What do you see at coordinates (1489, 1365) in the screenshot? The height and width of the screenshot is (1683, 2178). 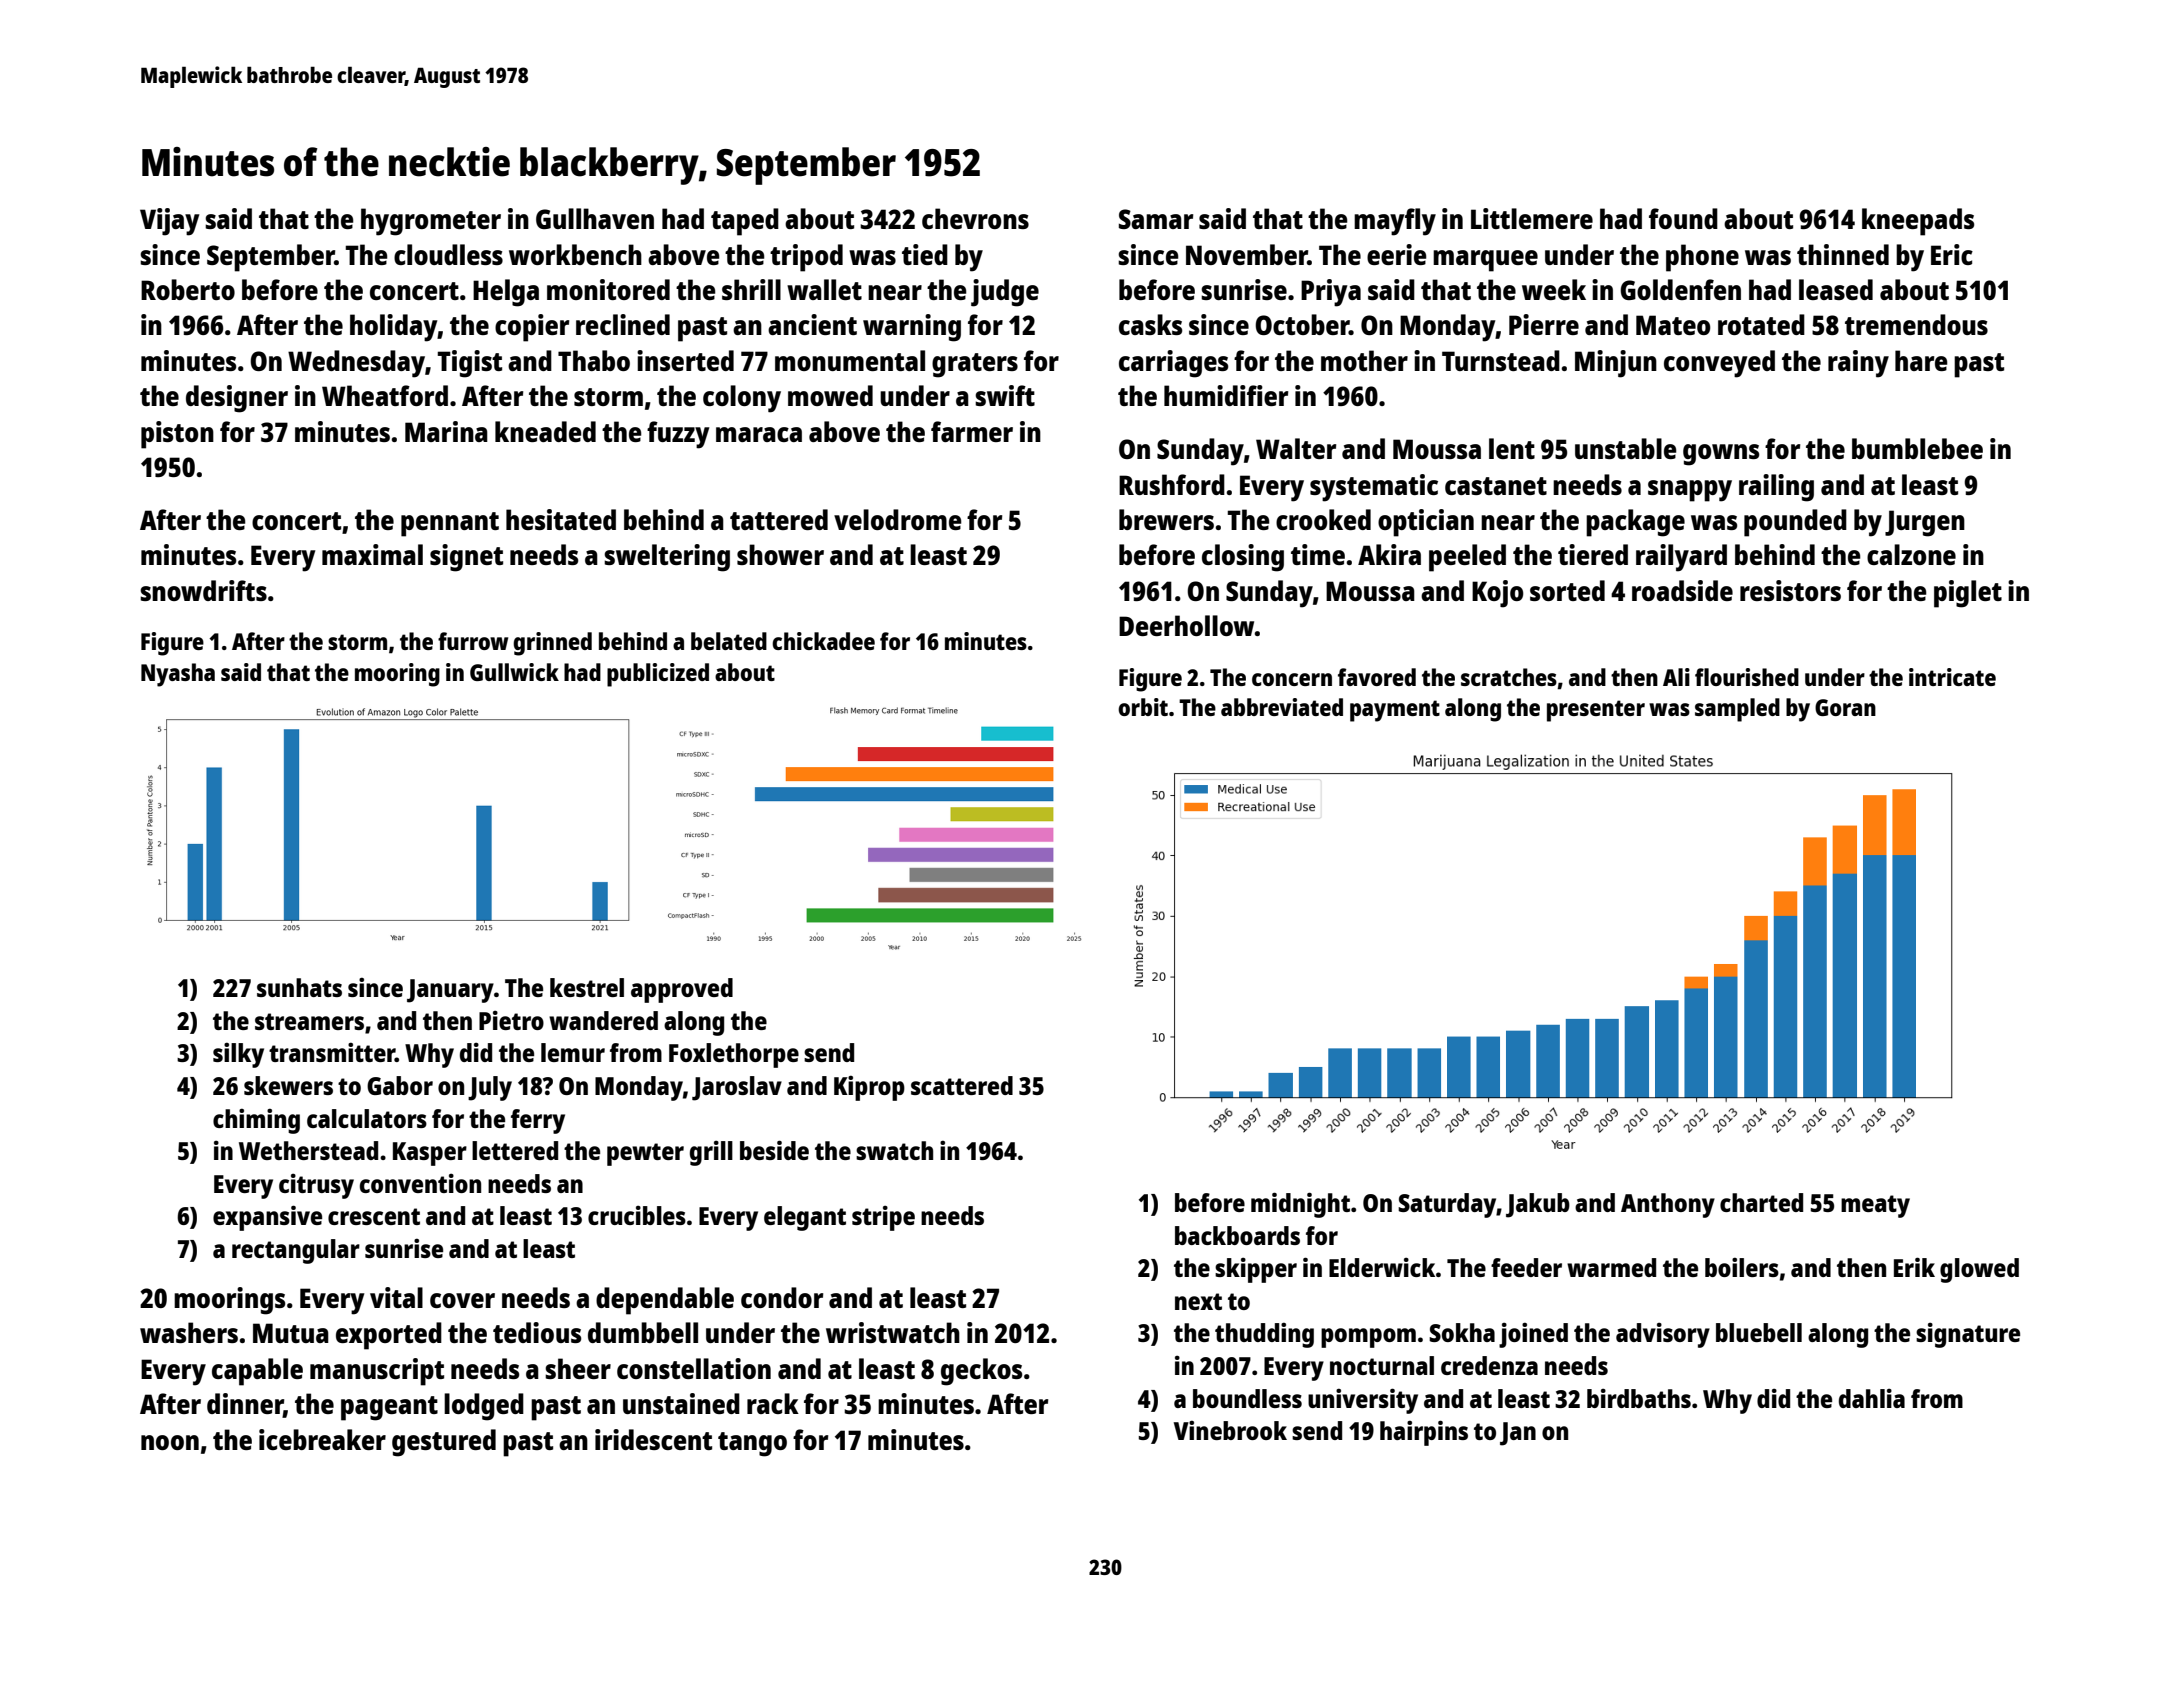 I see `credenza` at bounding box center [1489, 1365].
